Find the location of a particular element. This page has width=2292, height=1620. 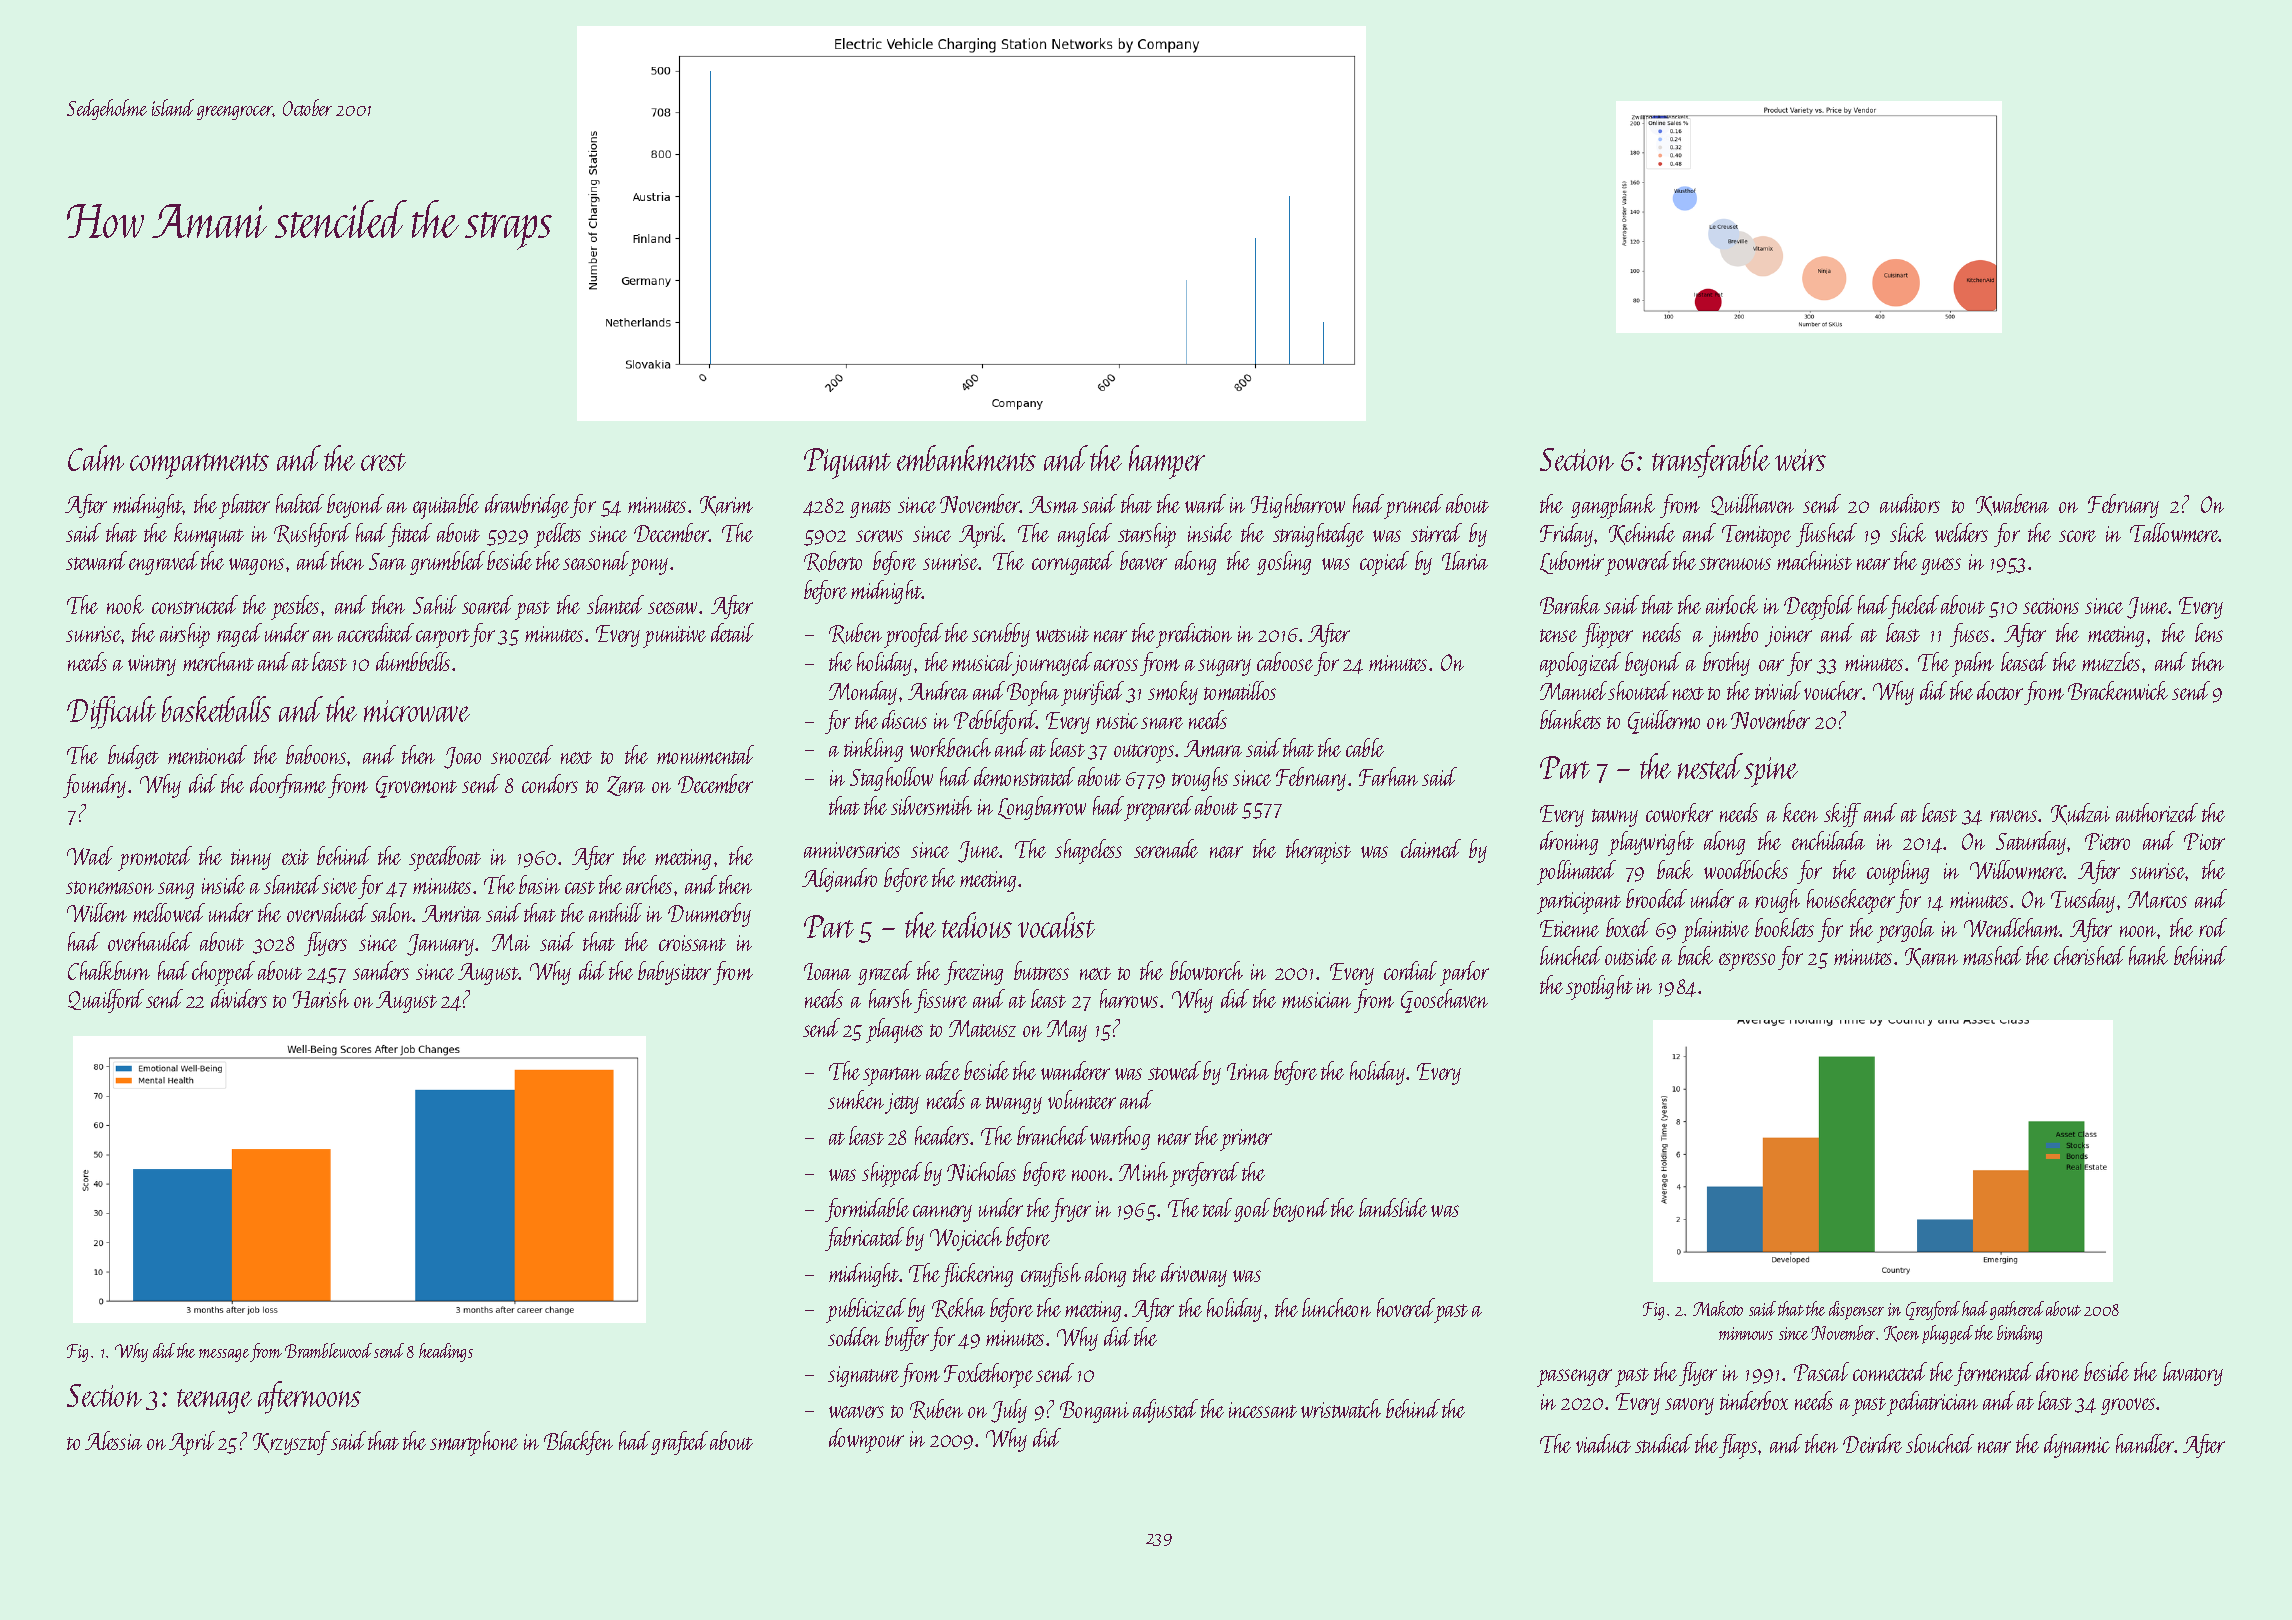

corrugated is located at coordinates (1073, 563).
